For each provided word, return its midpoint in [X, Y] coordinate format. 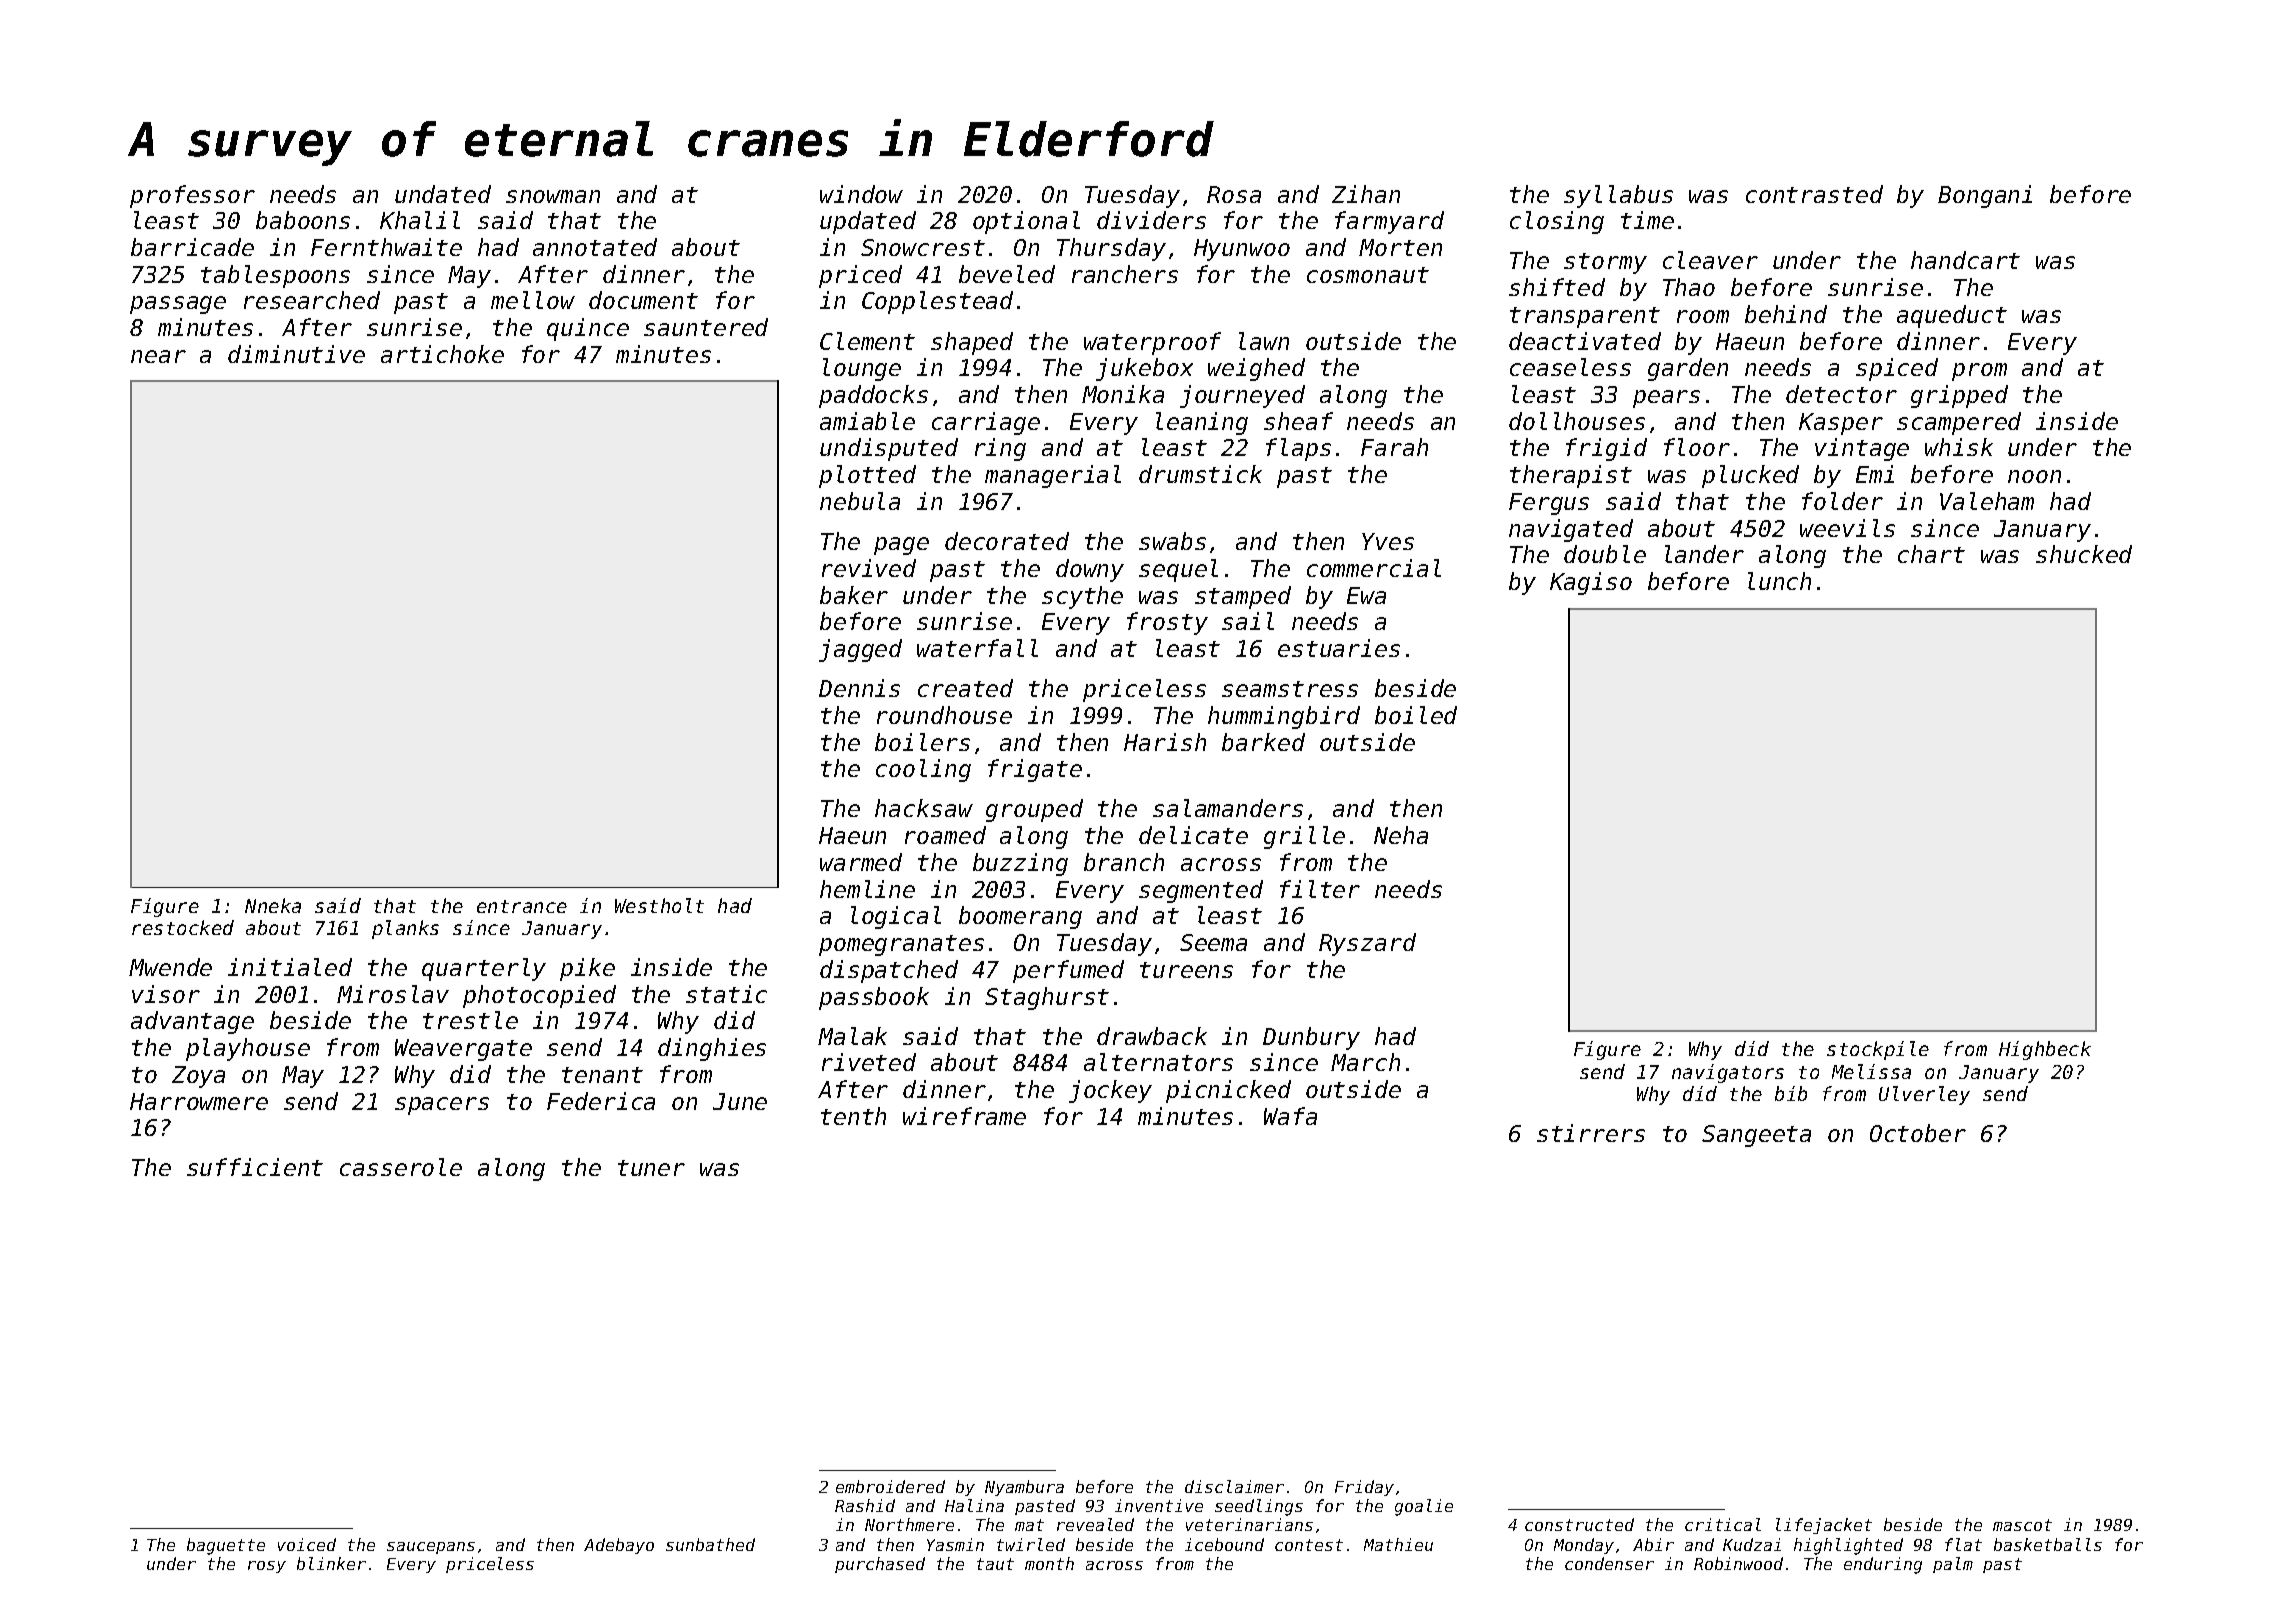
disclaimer [1234, 1486]
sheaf [1298, 421]
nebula [860, 501]
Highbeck [2045, 1050]
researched [312, 300]
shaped [972, 343]
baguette [226, 1546]
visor [166, 994]
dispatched [889, 971]
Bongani [1985, 196]
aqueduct [1952, 316]
